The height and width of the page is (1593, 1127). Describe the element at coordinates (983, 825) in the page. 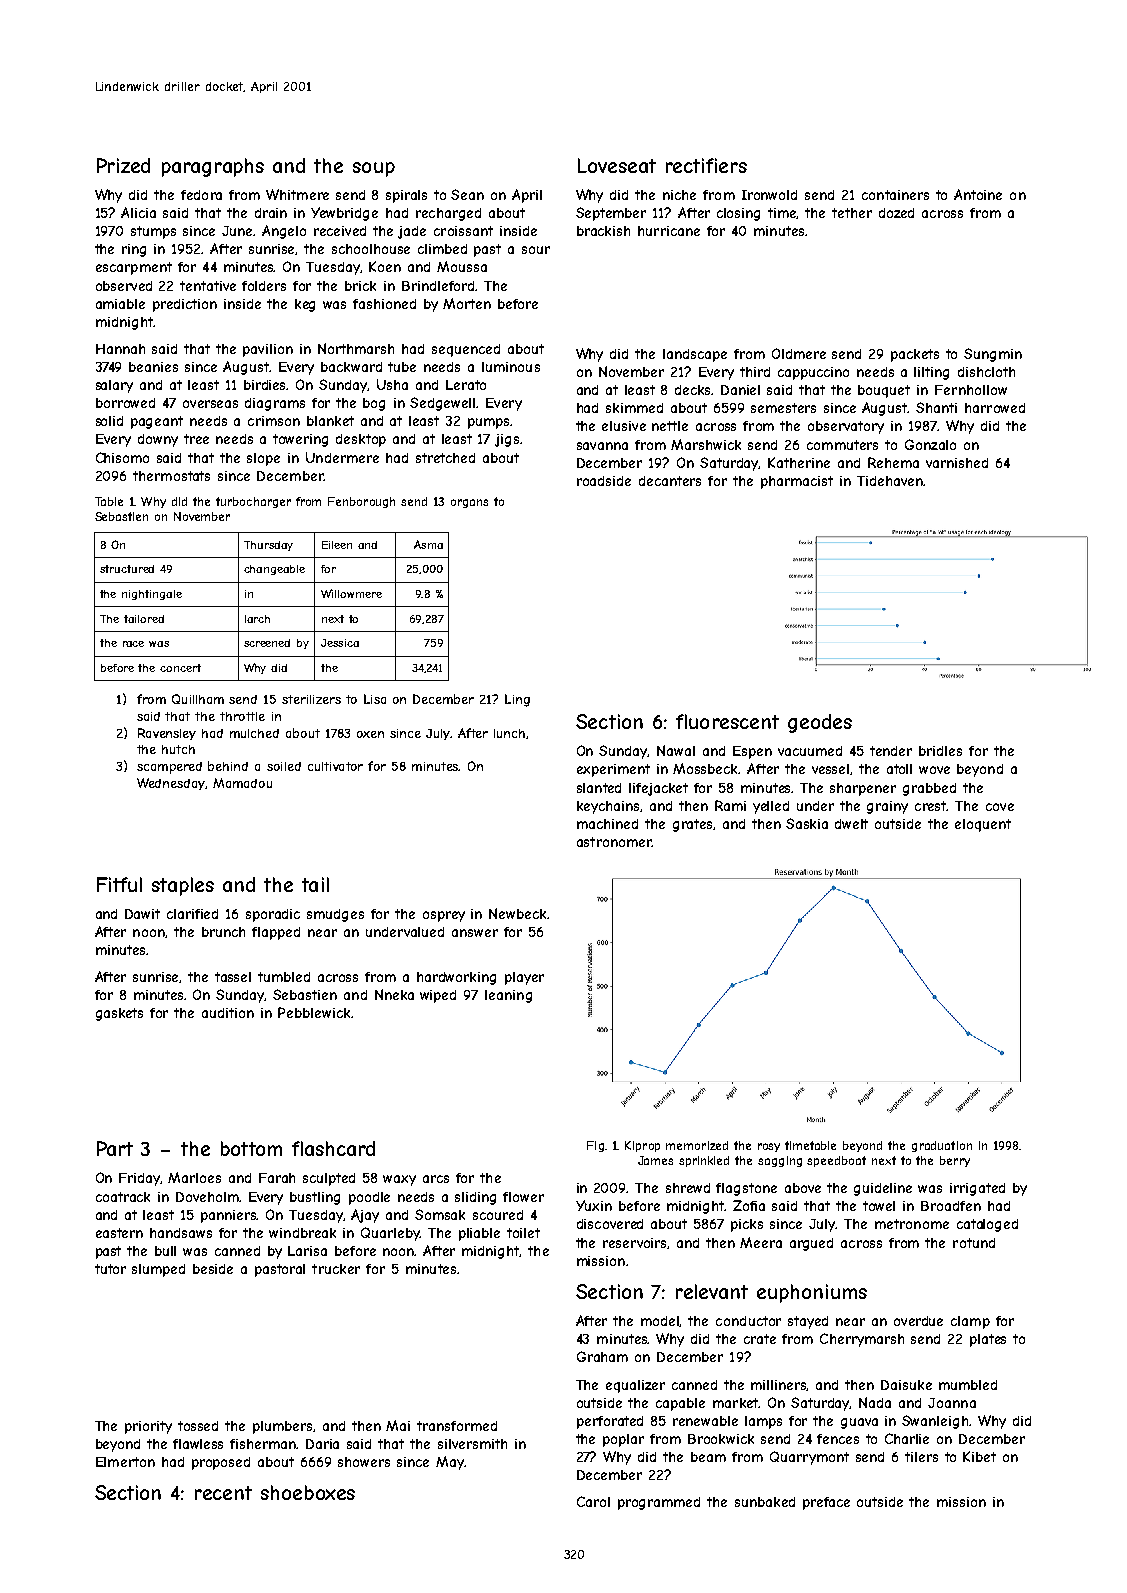

I see `eloquent` at that location.
